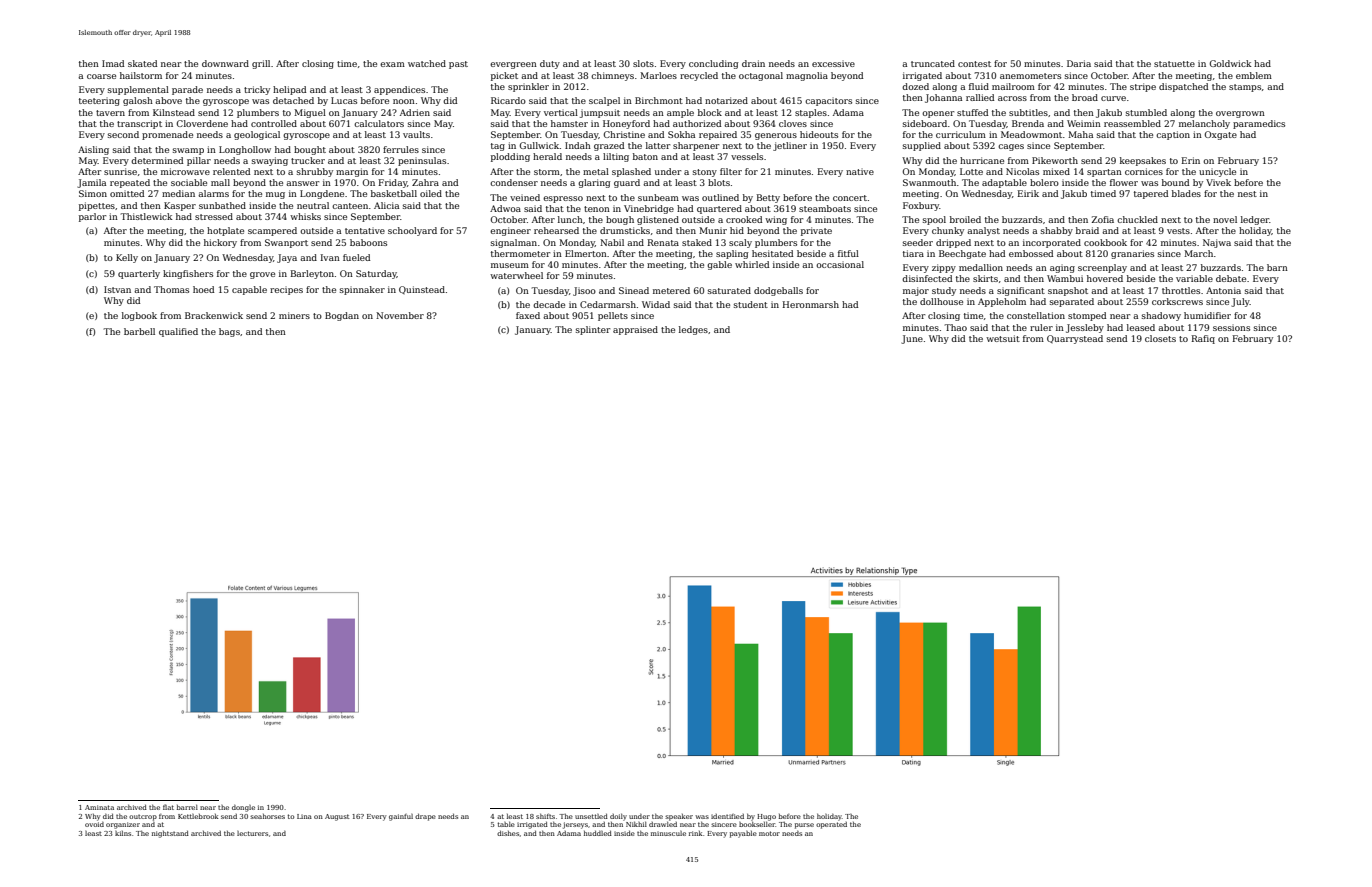 The image size is (1372, 887). Describe the element at coordinates (1003, 338) in the screenshot. I see `wetsuit` at that location.
